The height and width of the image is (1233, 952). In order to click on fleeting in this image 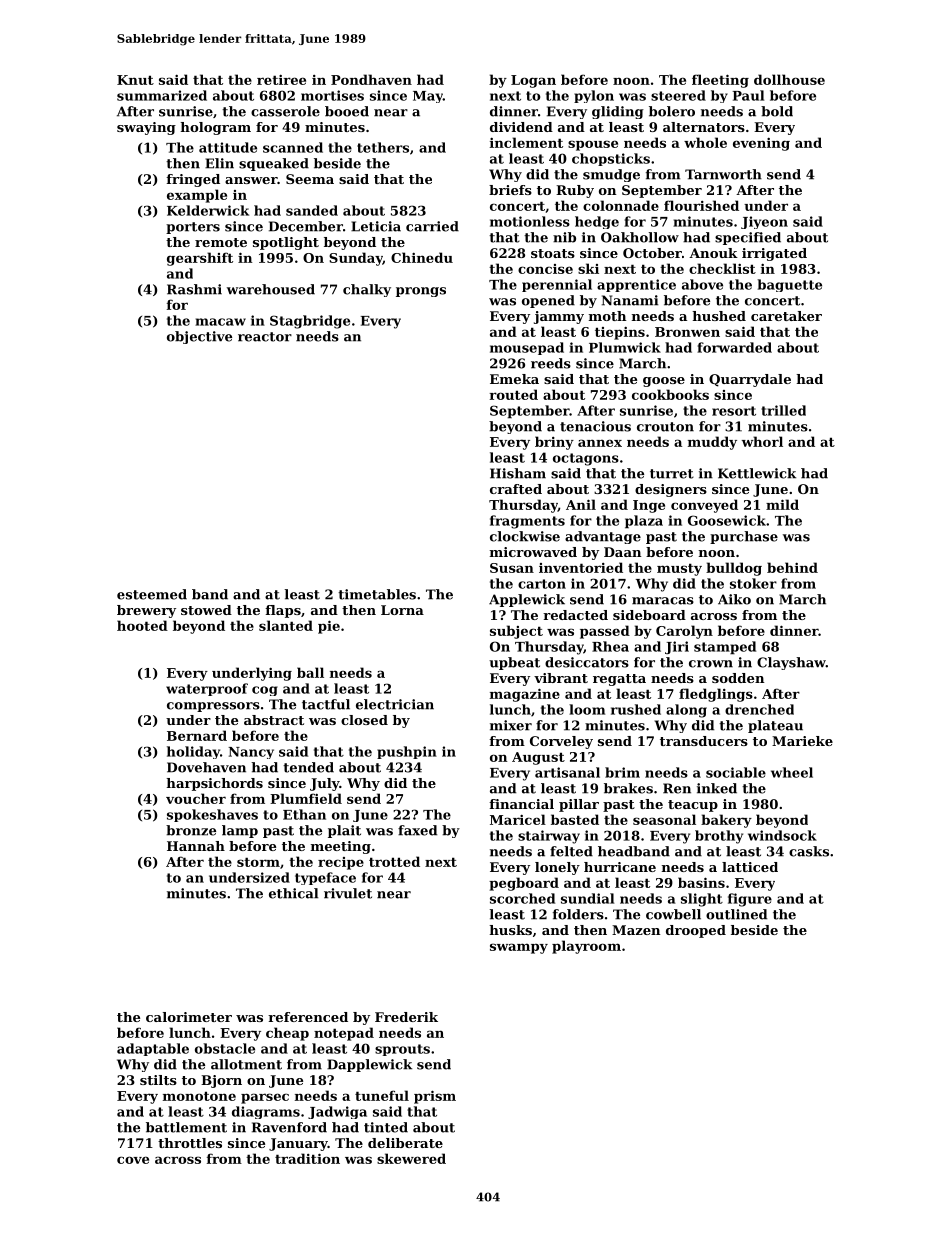, I will do `click(720, 81)`.
